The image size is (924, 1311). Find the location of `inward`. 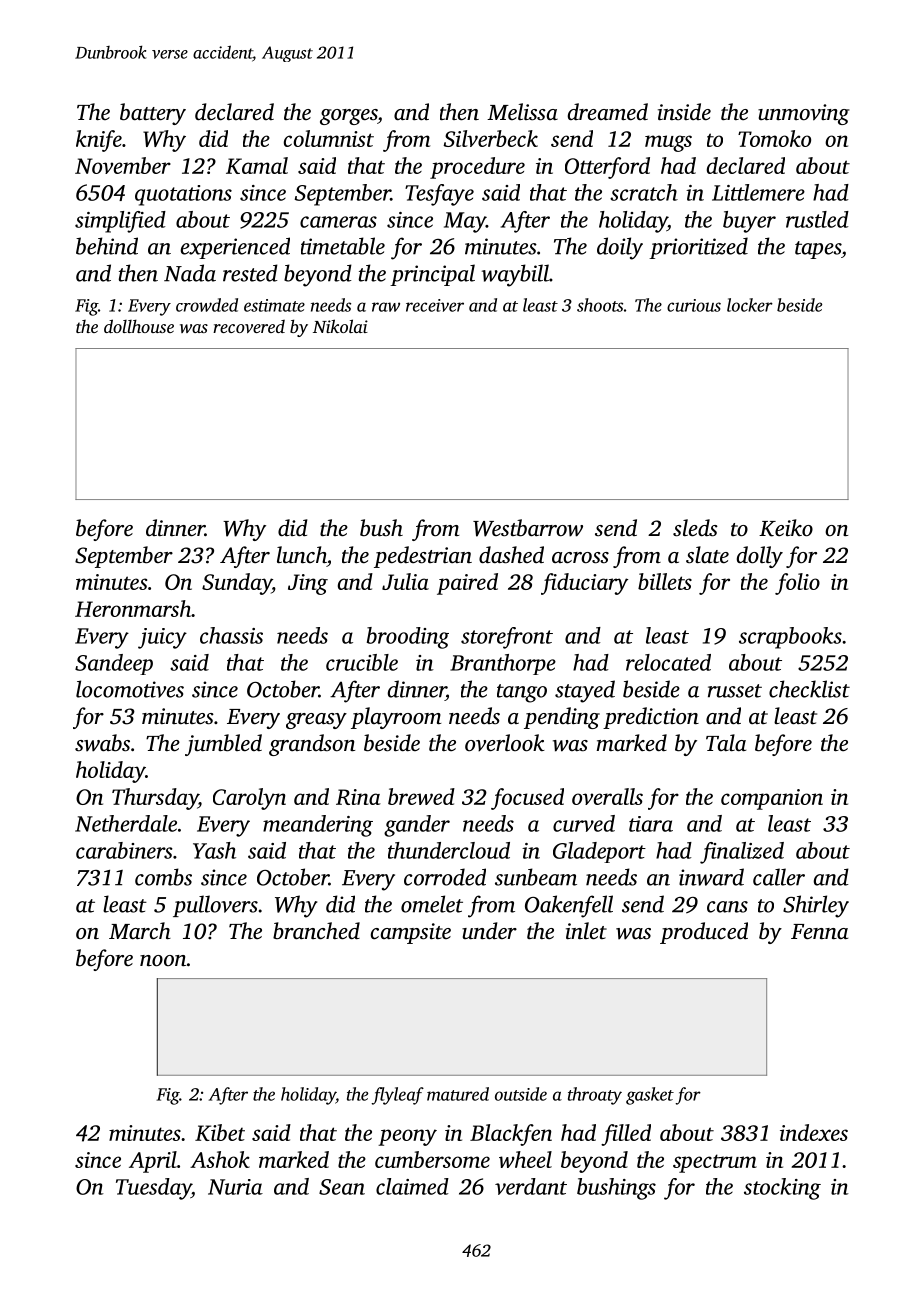

inward is located at coordinates (711, 877).
